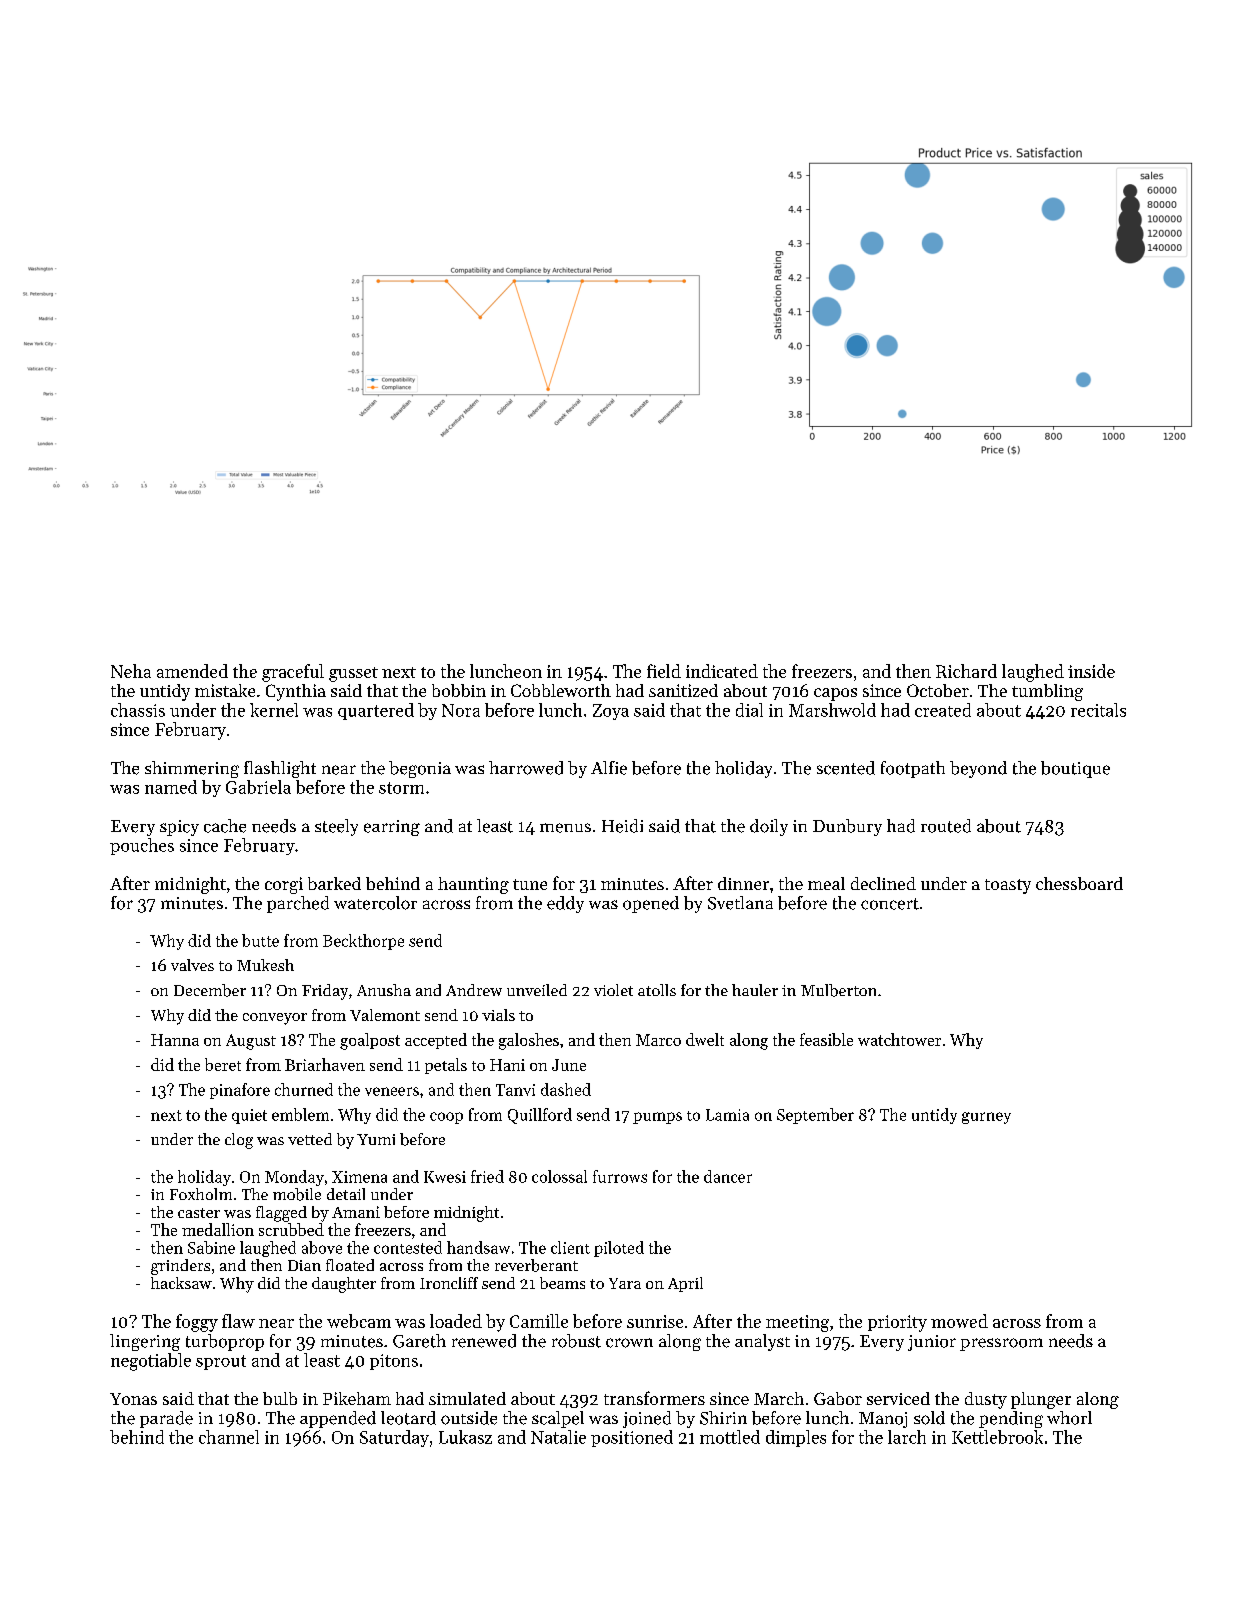 The width and height of the document is (1238, 1602). What do you see at coordinates (166, 1419) in the document?
I see `parade` at bounding box center [166, 1419].
